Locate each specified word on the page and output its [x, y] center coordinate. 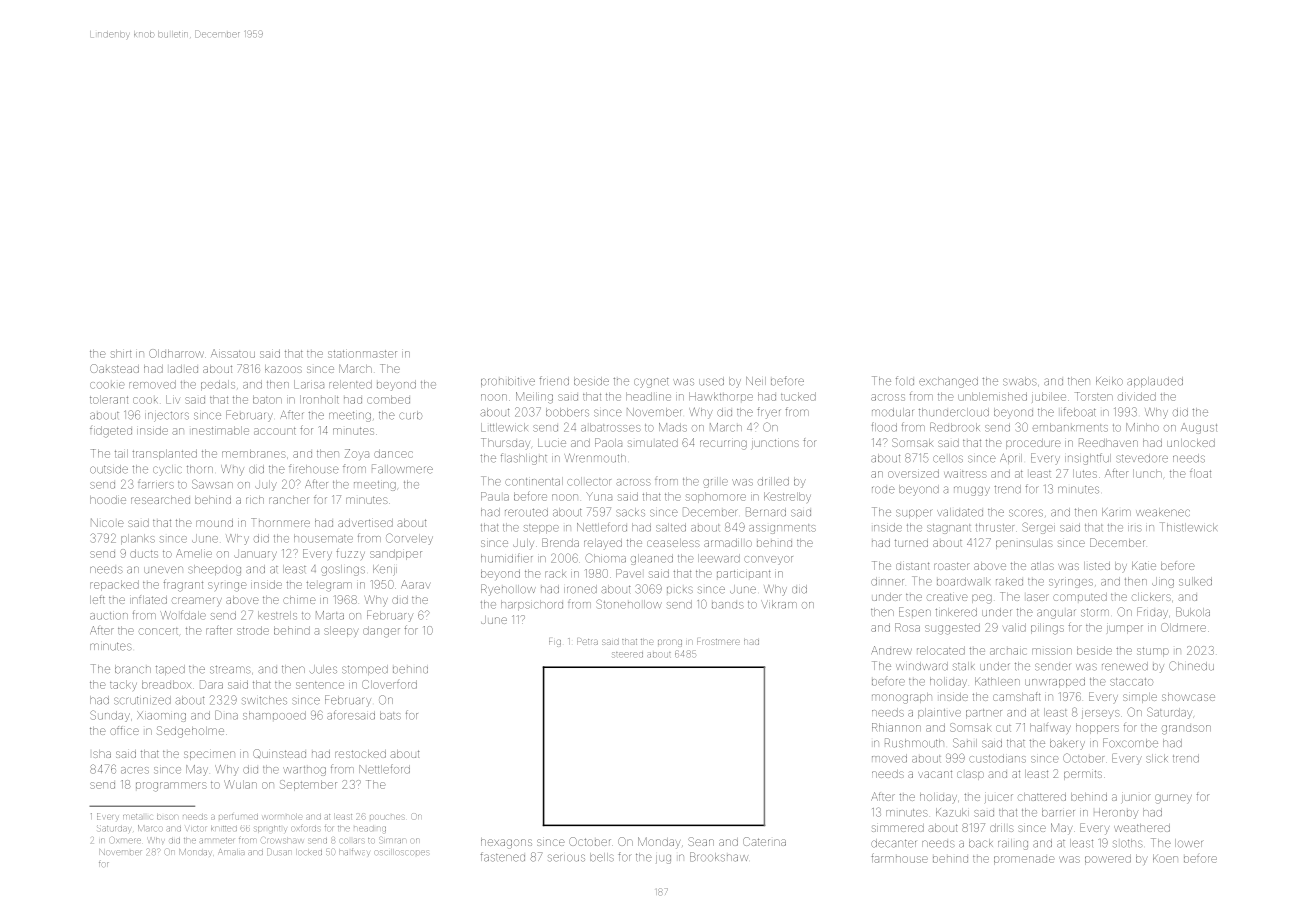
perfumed [238, 817]
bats [390, 715]
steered [627, 655]
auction [109, 616]
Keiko [1109, 381]
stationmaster [362, 354]
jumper [1125, 629]
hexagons [506, 843]
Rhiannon [896, 727]
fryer [769, 413]
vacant [935, 774]
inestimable [220, 430]
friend [554, 381]
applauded [1155, 382]
